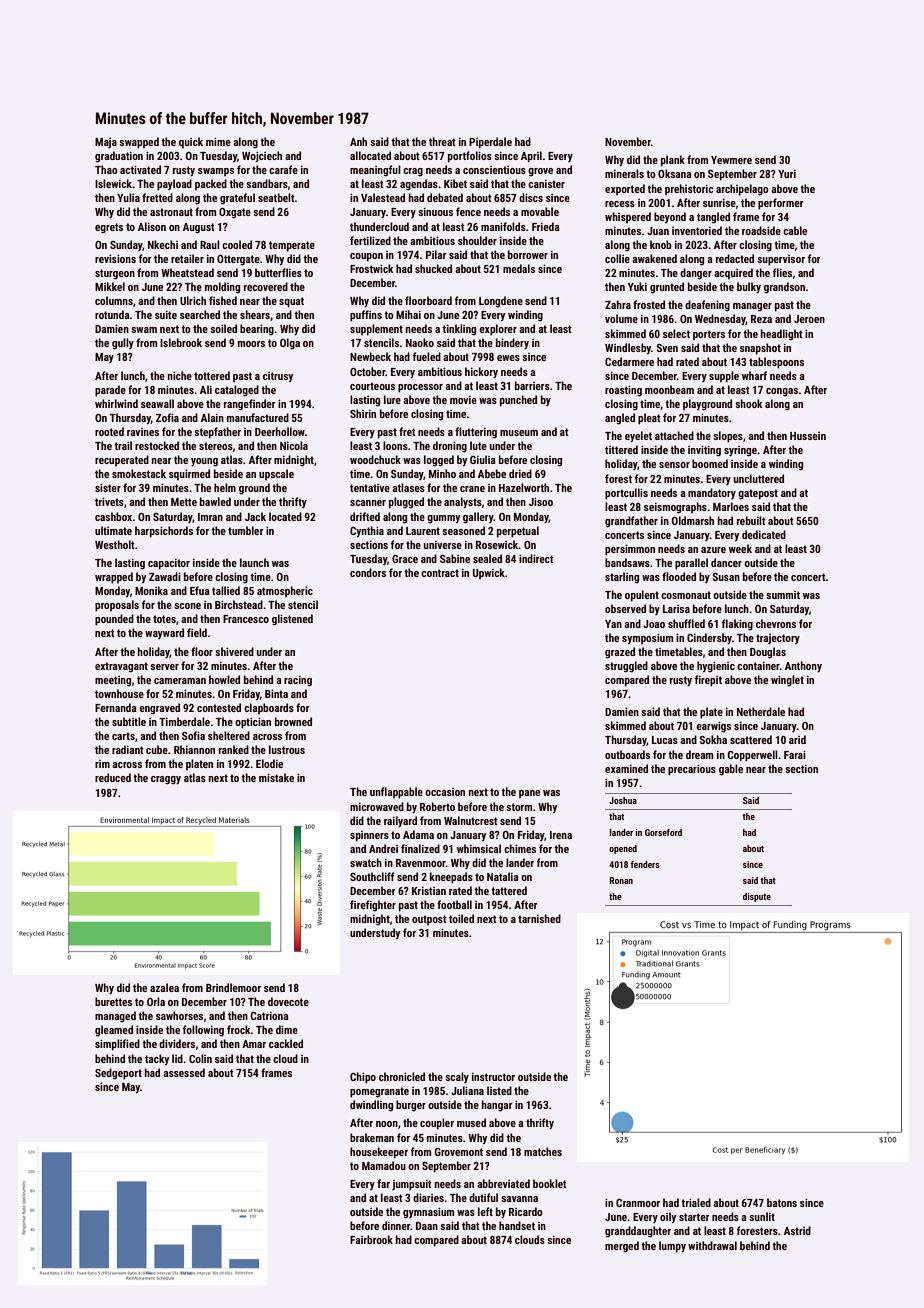 This image has height=1308, width=924. I want to click on Fairbrook, so click(371, 1239).
